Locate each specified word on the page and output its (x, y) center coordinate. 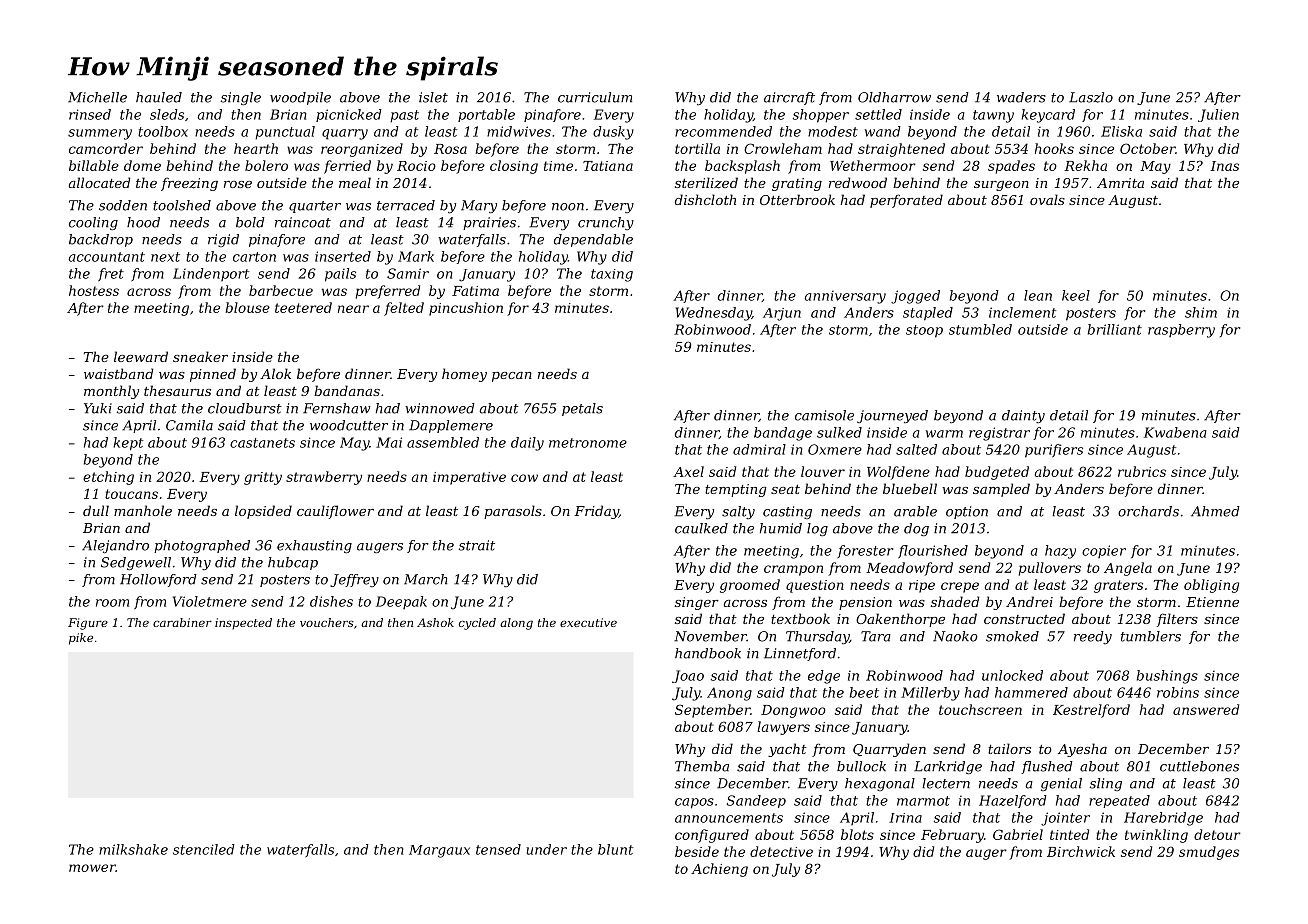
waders (1021, 97)
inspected (243, 624)
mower (92, 868)
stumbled (980, 329)
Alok (275, 373)
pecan (512, 377)
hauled (159, 97)
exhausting (314, 546)
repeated (1119, 801)
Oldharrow (894, 97)
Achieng (719, 870)
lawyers (783, 728)
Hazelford (1013, 801)
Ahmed (1215, 511)
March (425, 579)
